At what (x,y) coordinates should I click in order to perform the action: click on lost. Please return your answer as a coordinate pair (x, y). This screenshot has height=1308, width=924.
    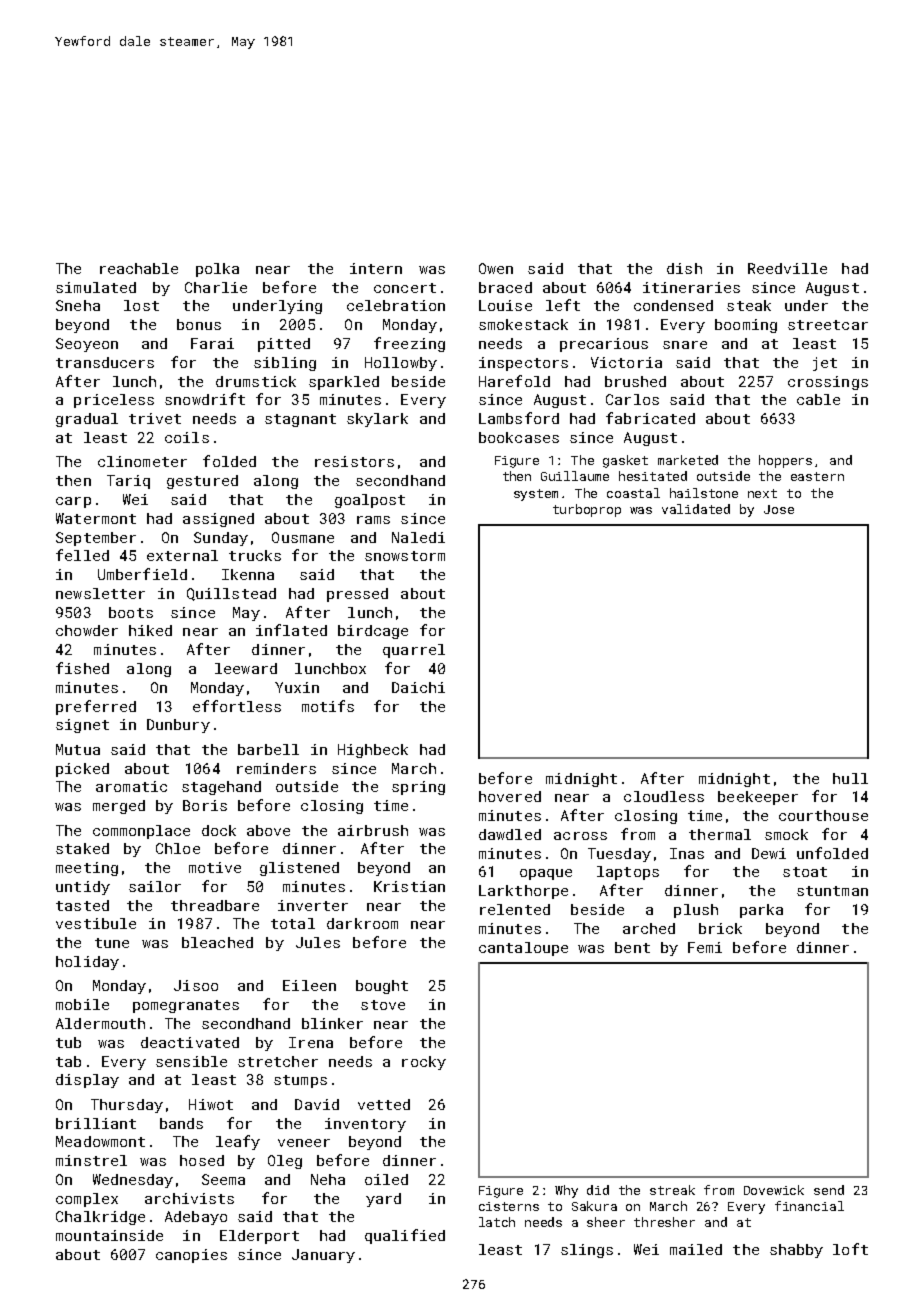
    Looking at the image, I should click on (141, 305).
